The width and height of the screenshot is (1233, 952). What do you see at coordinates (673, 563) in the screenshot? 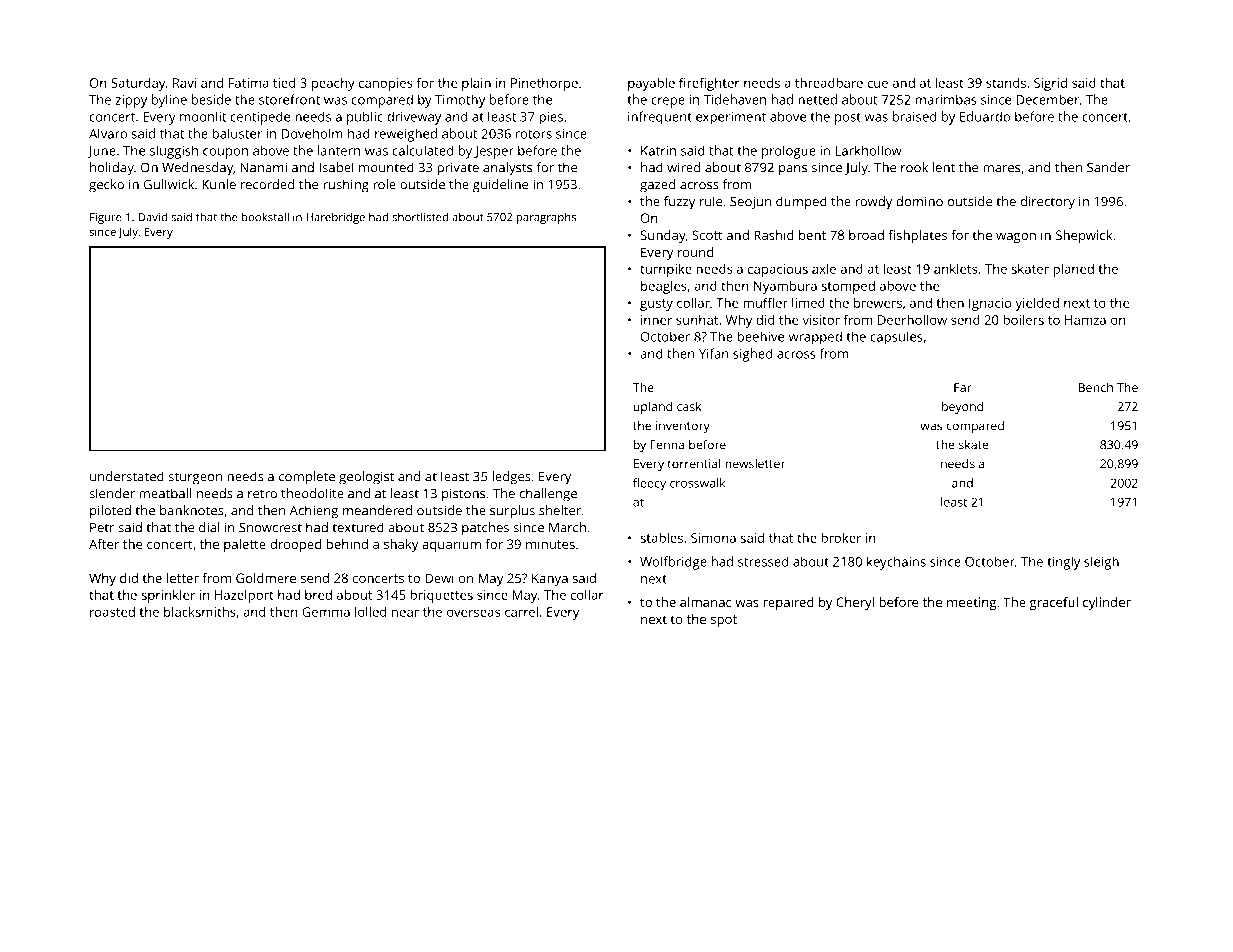
I see `Wolfbridge` at bounding box center [673, 563].
